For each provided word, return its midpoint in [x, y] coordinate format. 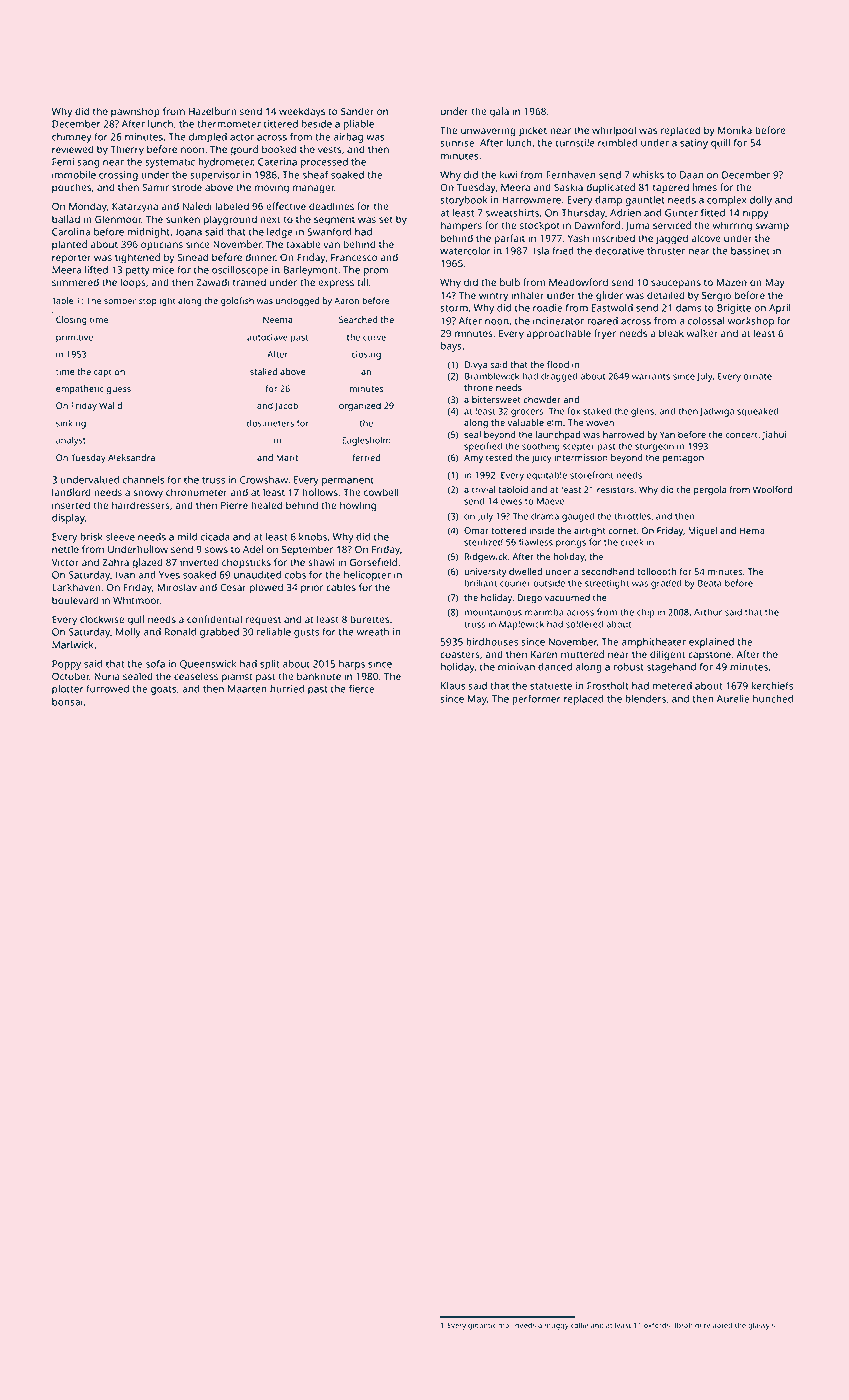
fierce [362, 688]
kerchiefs [772, 685]
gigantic [482, 1326]
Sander [357, 111]
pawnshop [135, 112]
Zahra [115, 562]
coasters [460, 655]
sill [776, 1325]
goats [163, 690]
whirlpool [614, 131]
